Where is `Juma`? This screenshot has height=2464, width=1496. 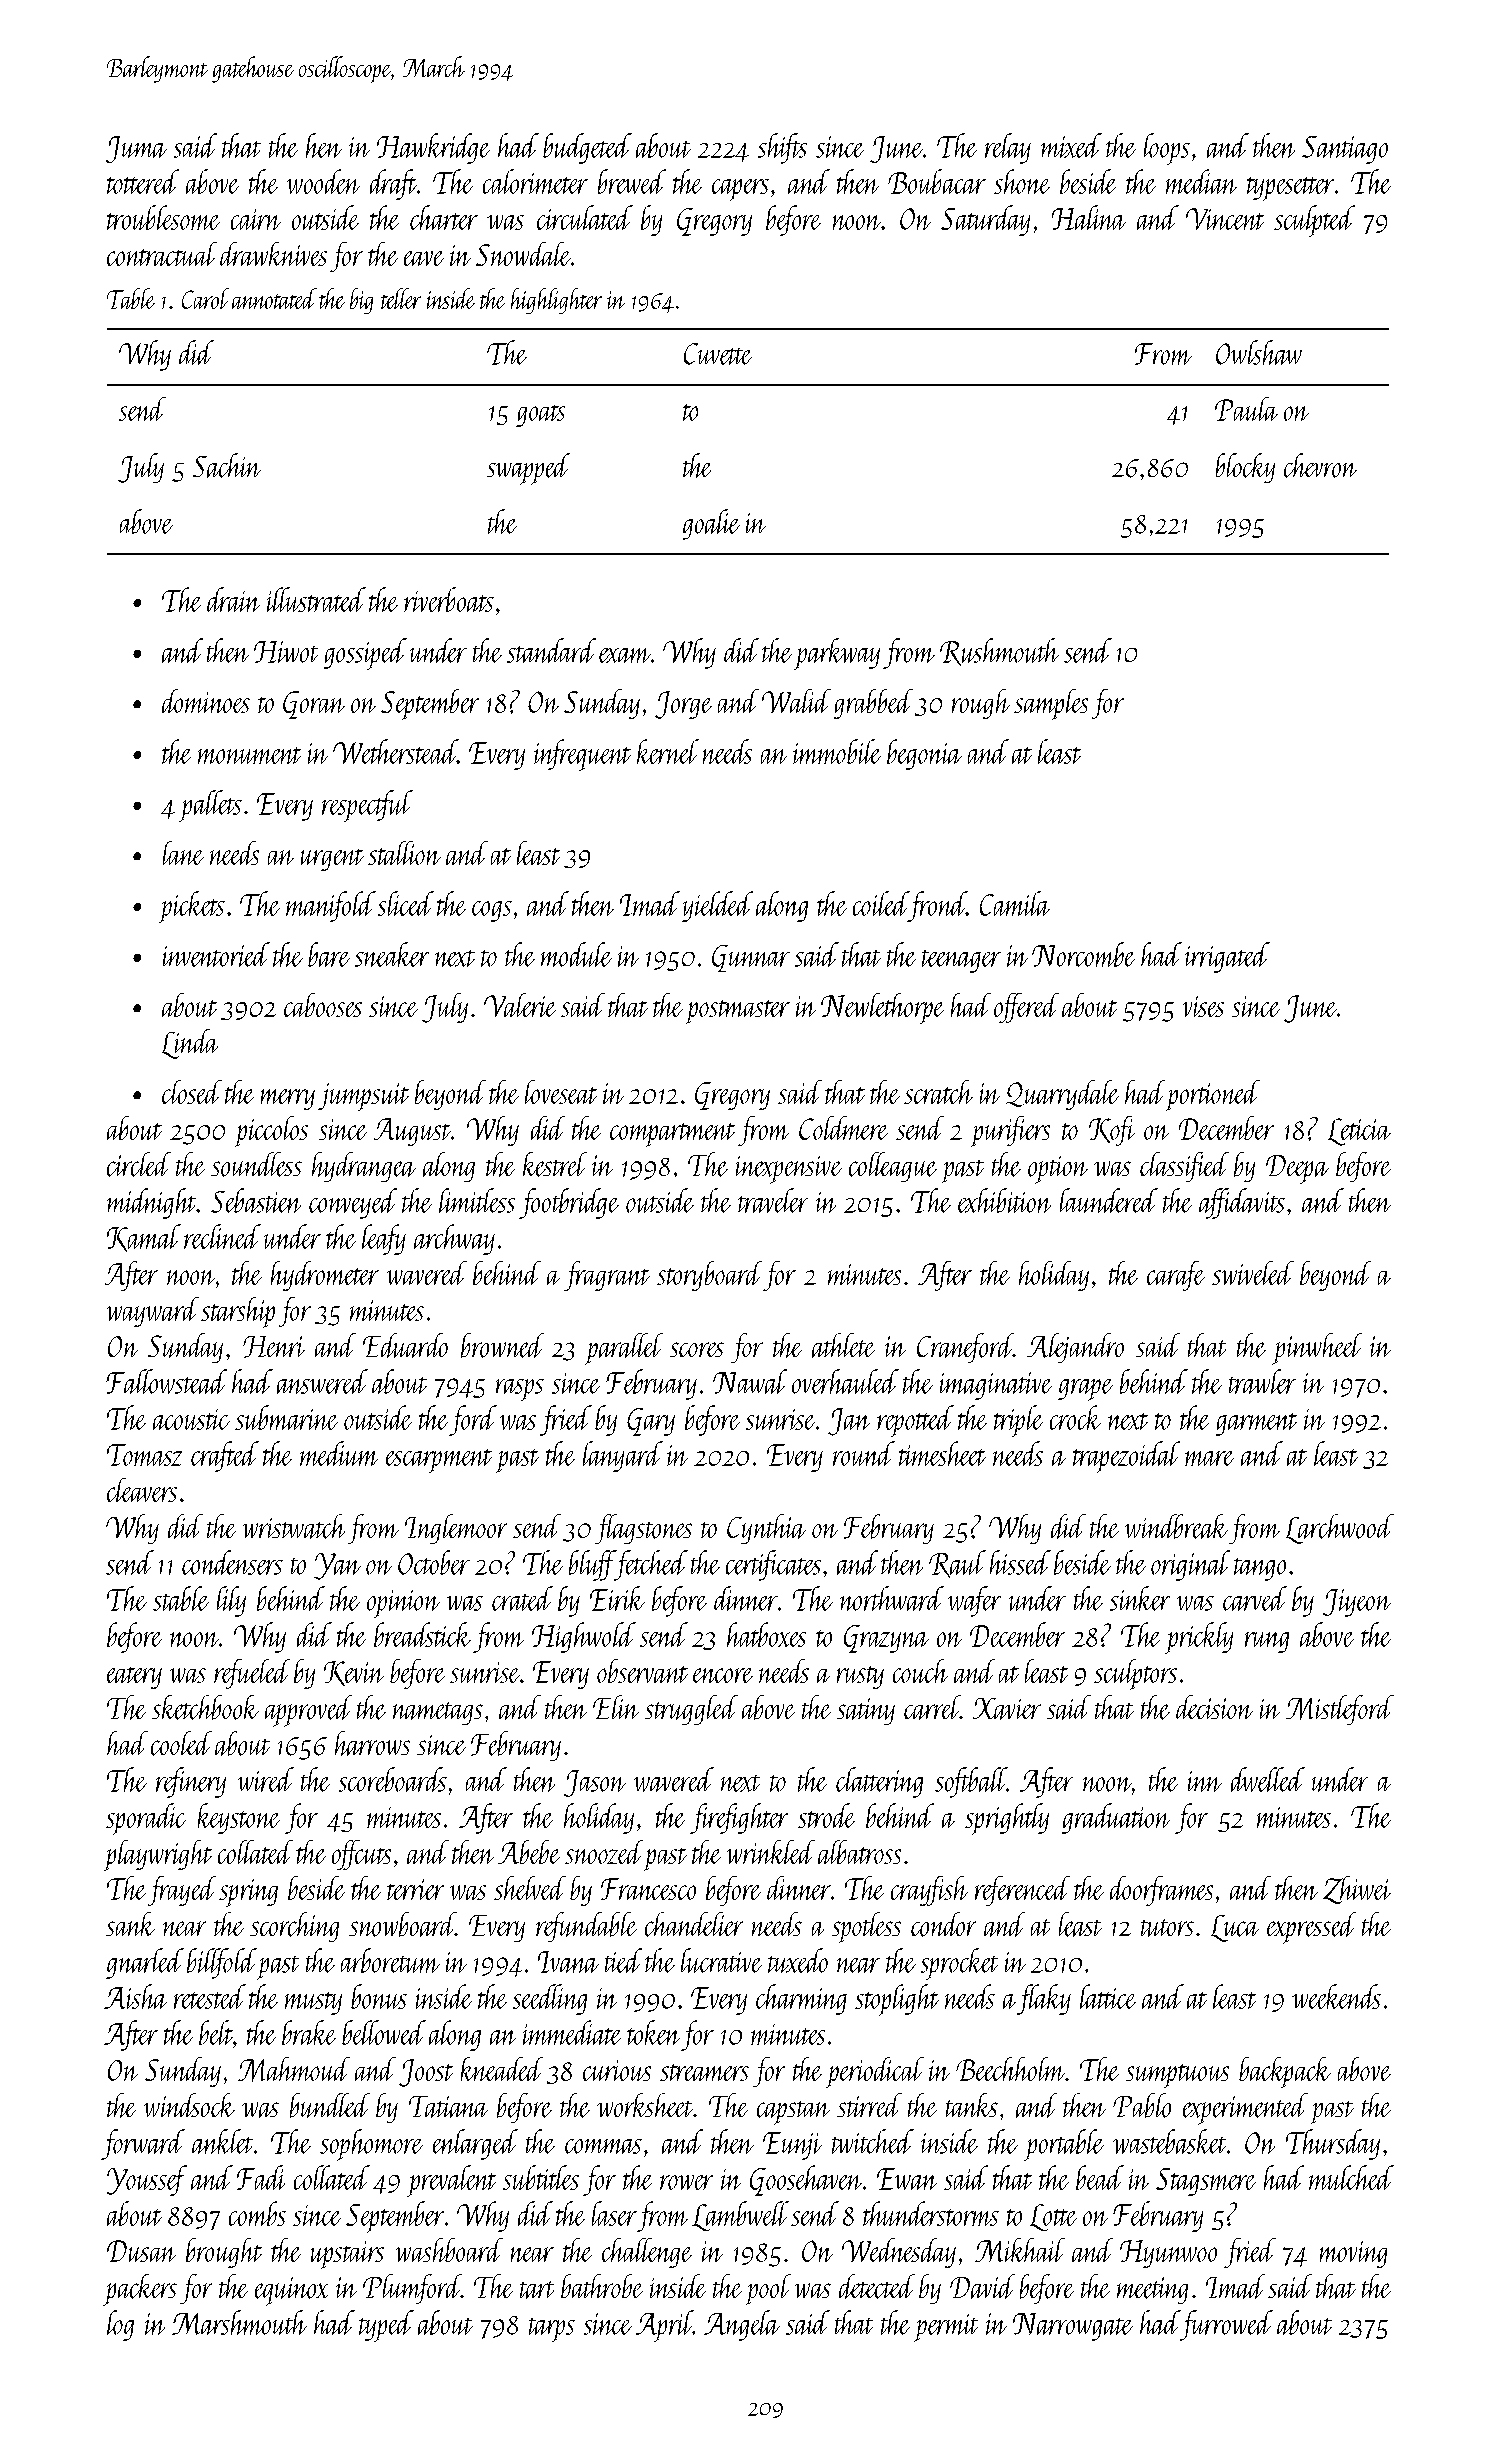 Juma is located at coordinates (136, 149).
